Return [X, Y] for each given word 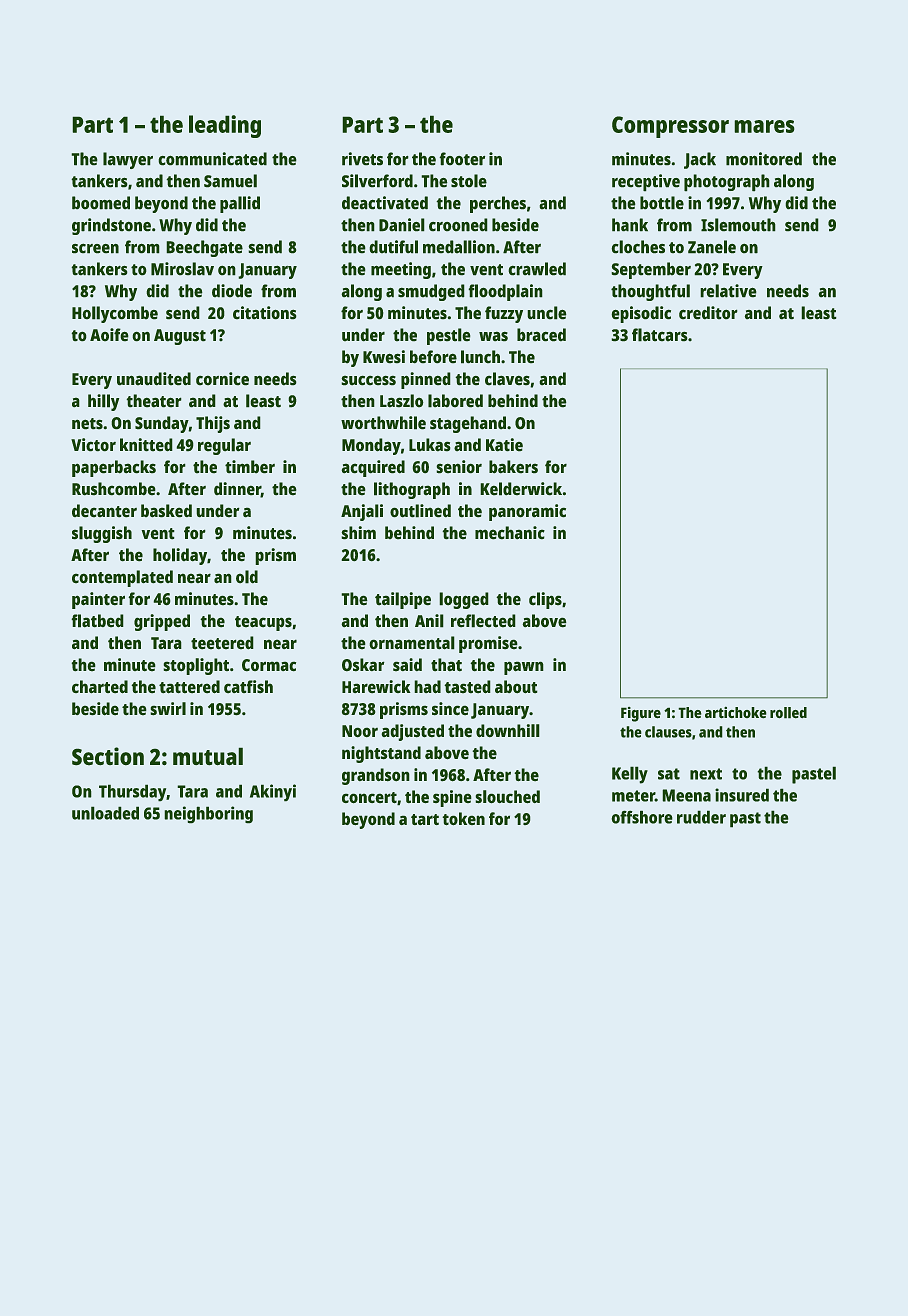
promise [488, 644]
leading [225, 126]
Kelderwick [521, 489]
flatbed [97, 621]
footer [462, 159]
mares [764, 126]
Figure [641, 714]
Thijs [213, 424]
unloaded [105, 813]
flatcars [660, 335]
